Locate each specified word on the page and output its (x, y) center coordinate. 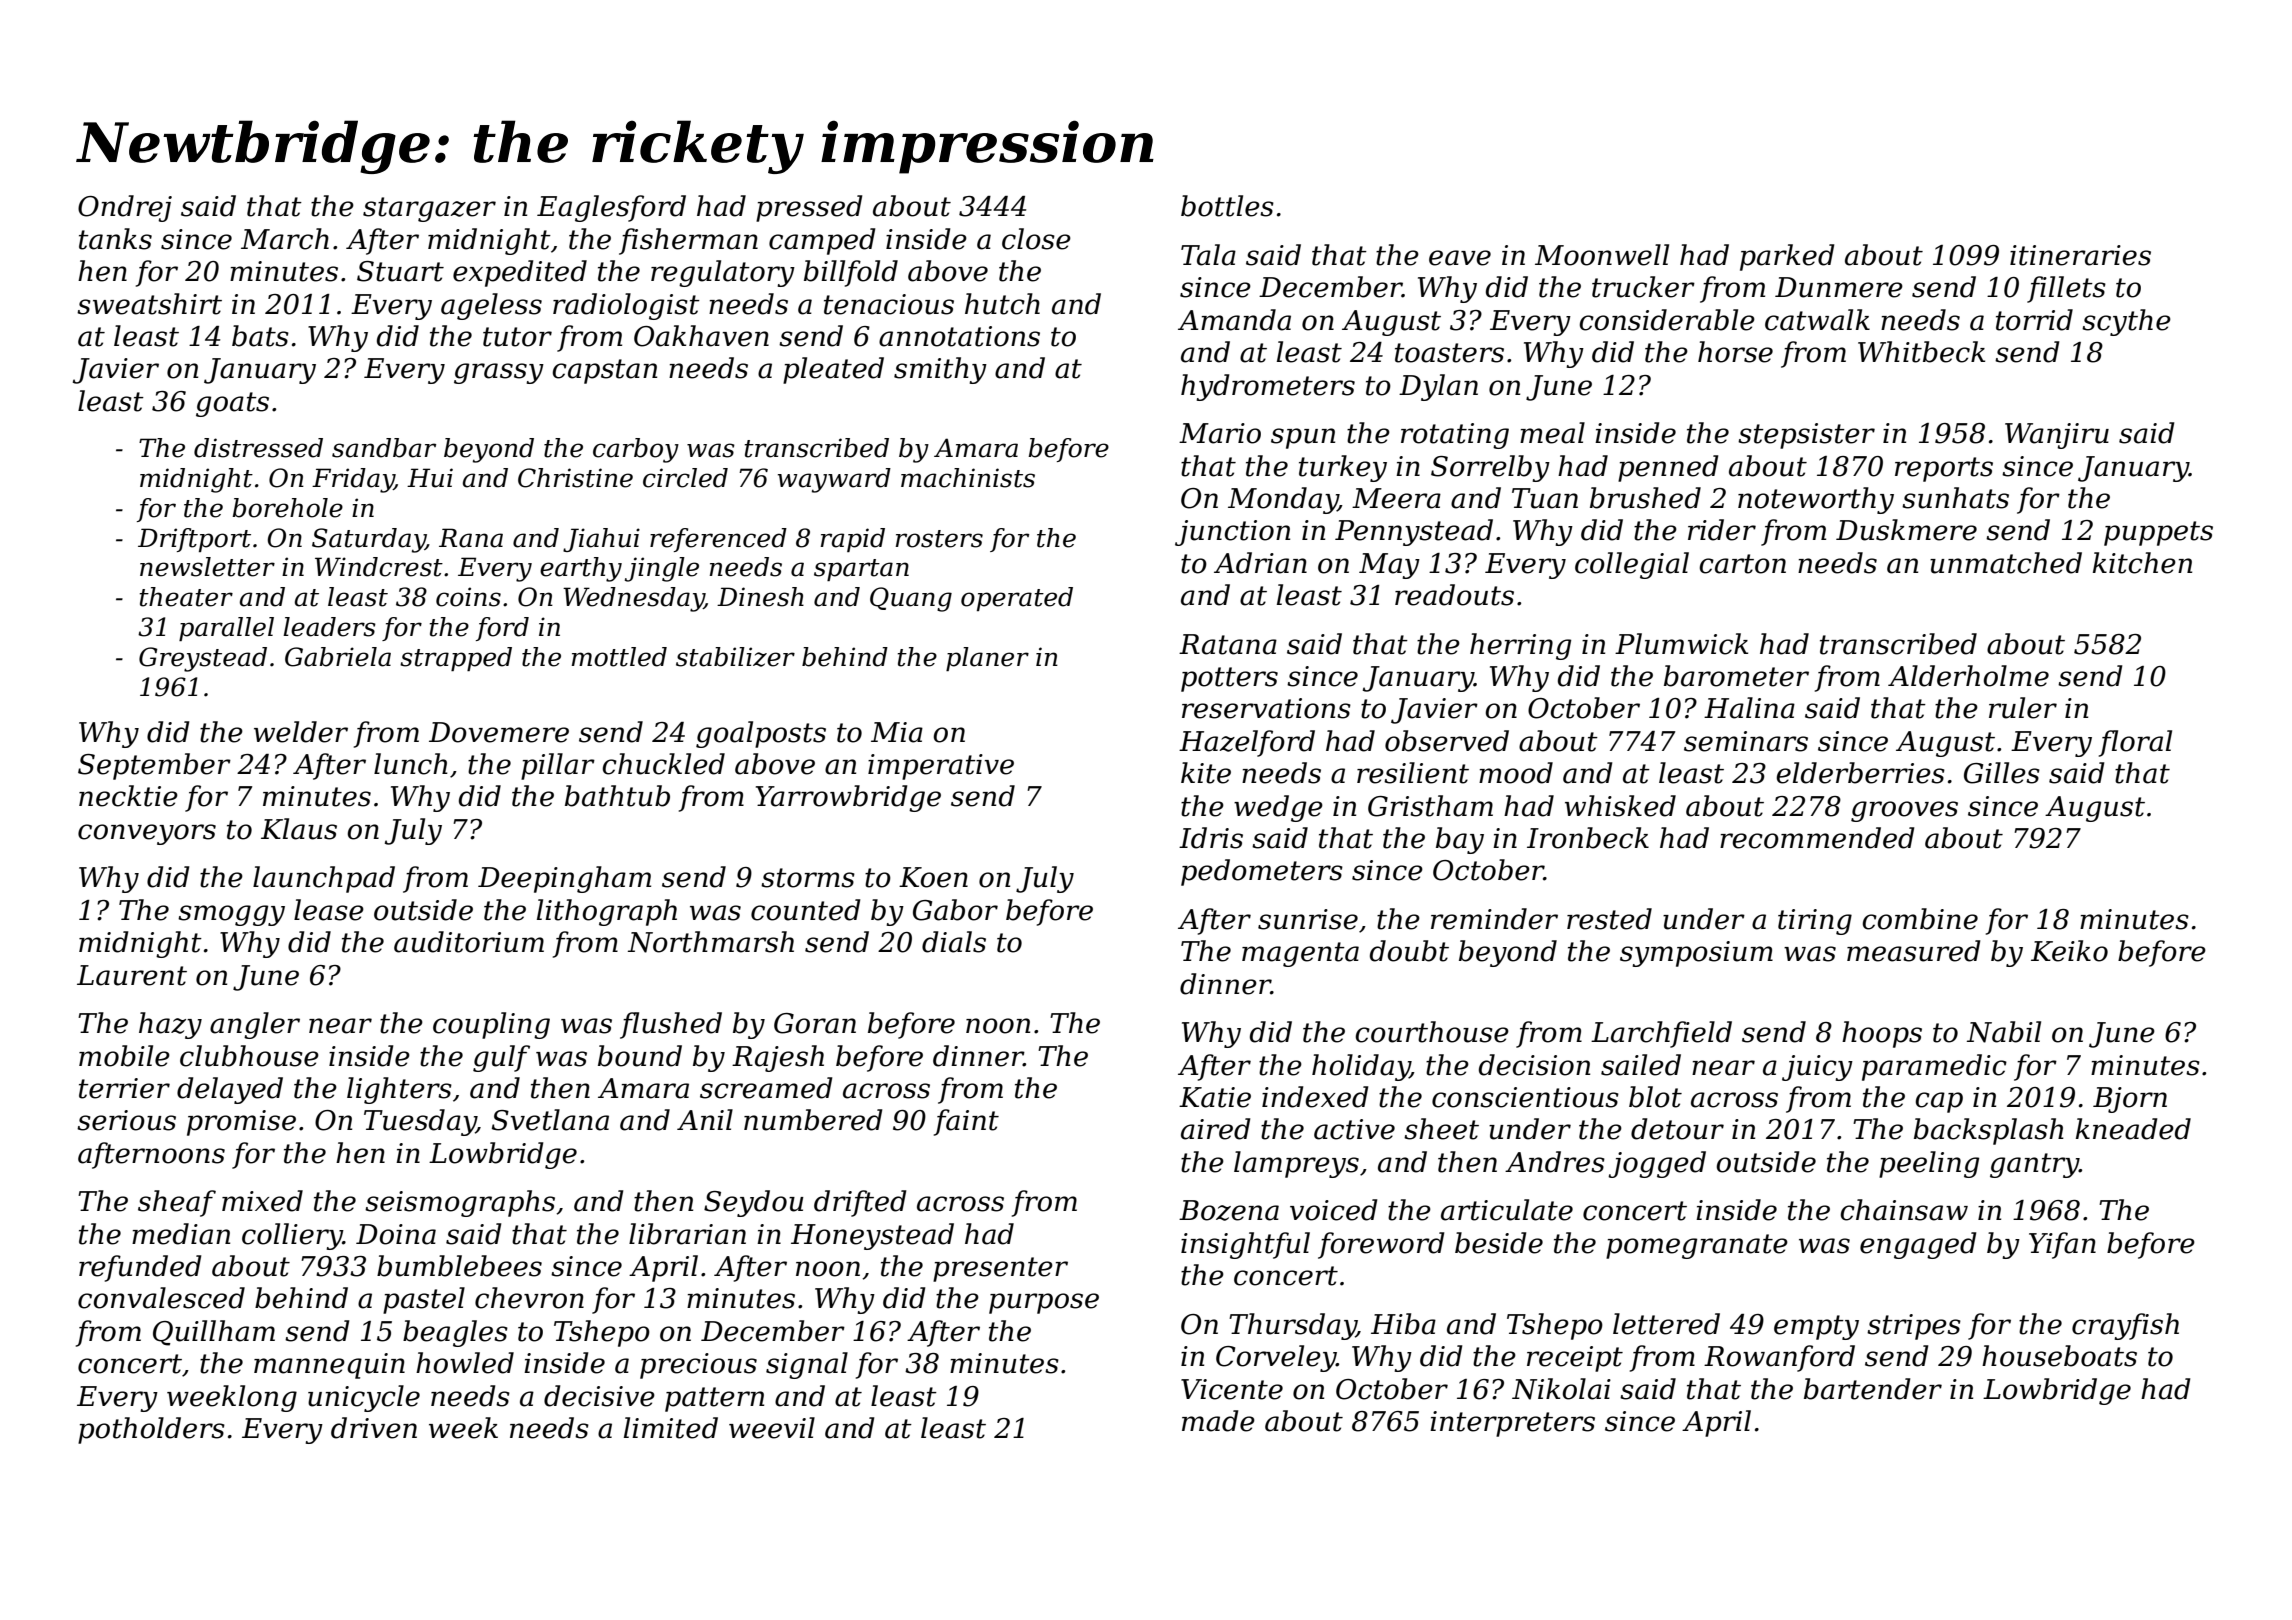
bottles (1227, 206)
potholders (151, 1430)
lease (329, 910)
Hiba (1403, 1324)
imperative (941, 767)
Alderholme (1968, 676)
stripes (1914, 1327)
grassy (499, 373)
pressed (809, 208)
